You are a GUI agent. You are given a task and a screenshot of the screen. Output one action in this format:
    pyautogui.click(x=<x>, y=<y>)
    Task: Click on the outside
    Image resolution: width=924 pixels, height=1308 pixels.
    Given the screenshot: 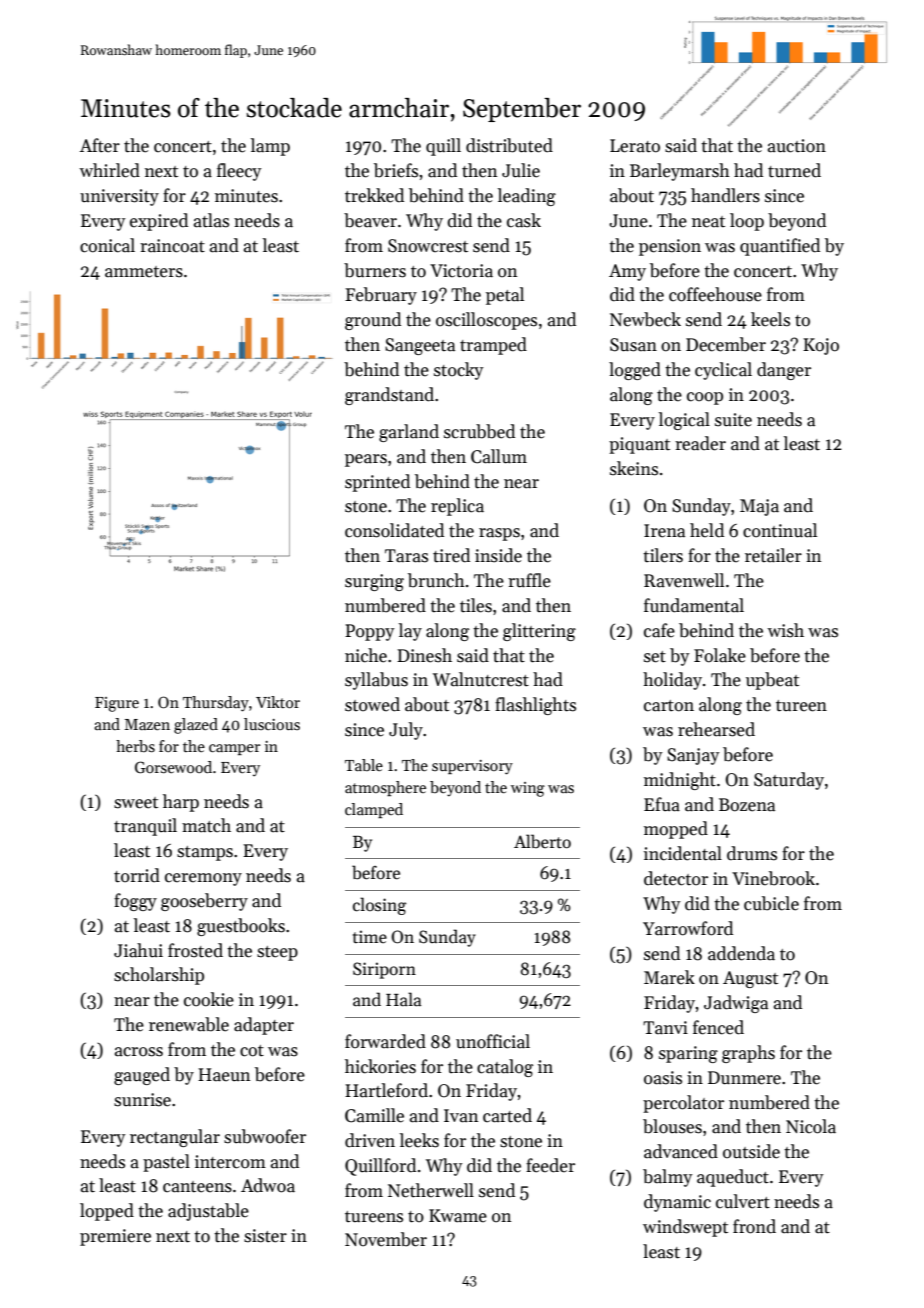 What is the action you would take?
    pyautogui.click(x=751, y=1151)
